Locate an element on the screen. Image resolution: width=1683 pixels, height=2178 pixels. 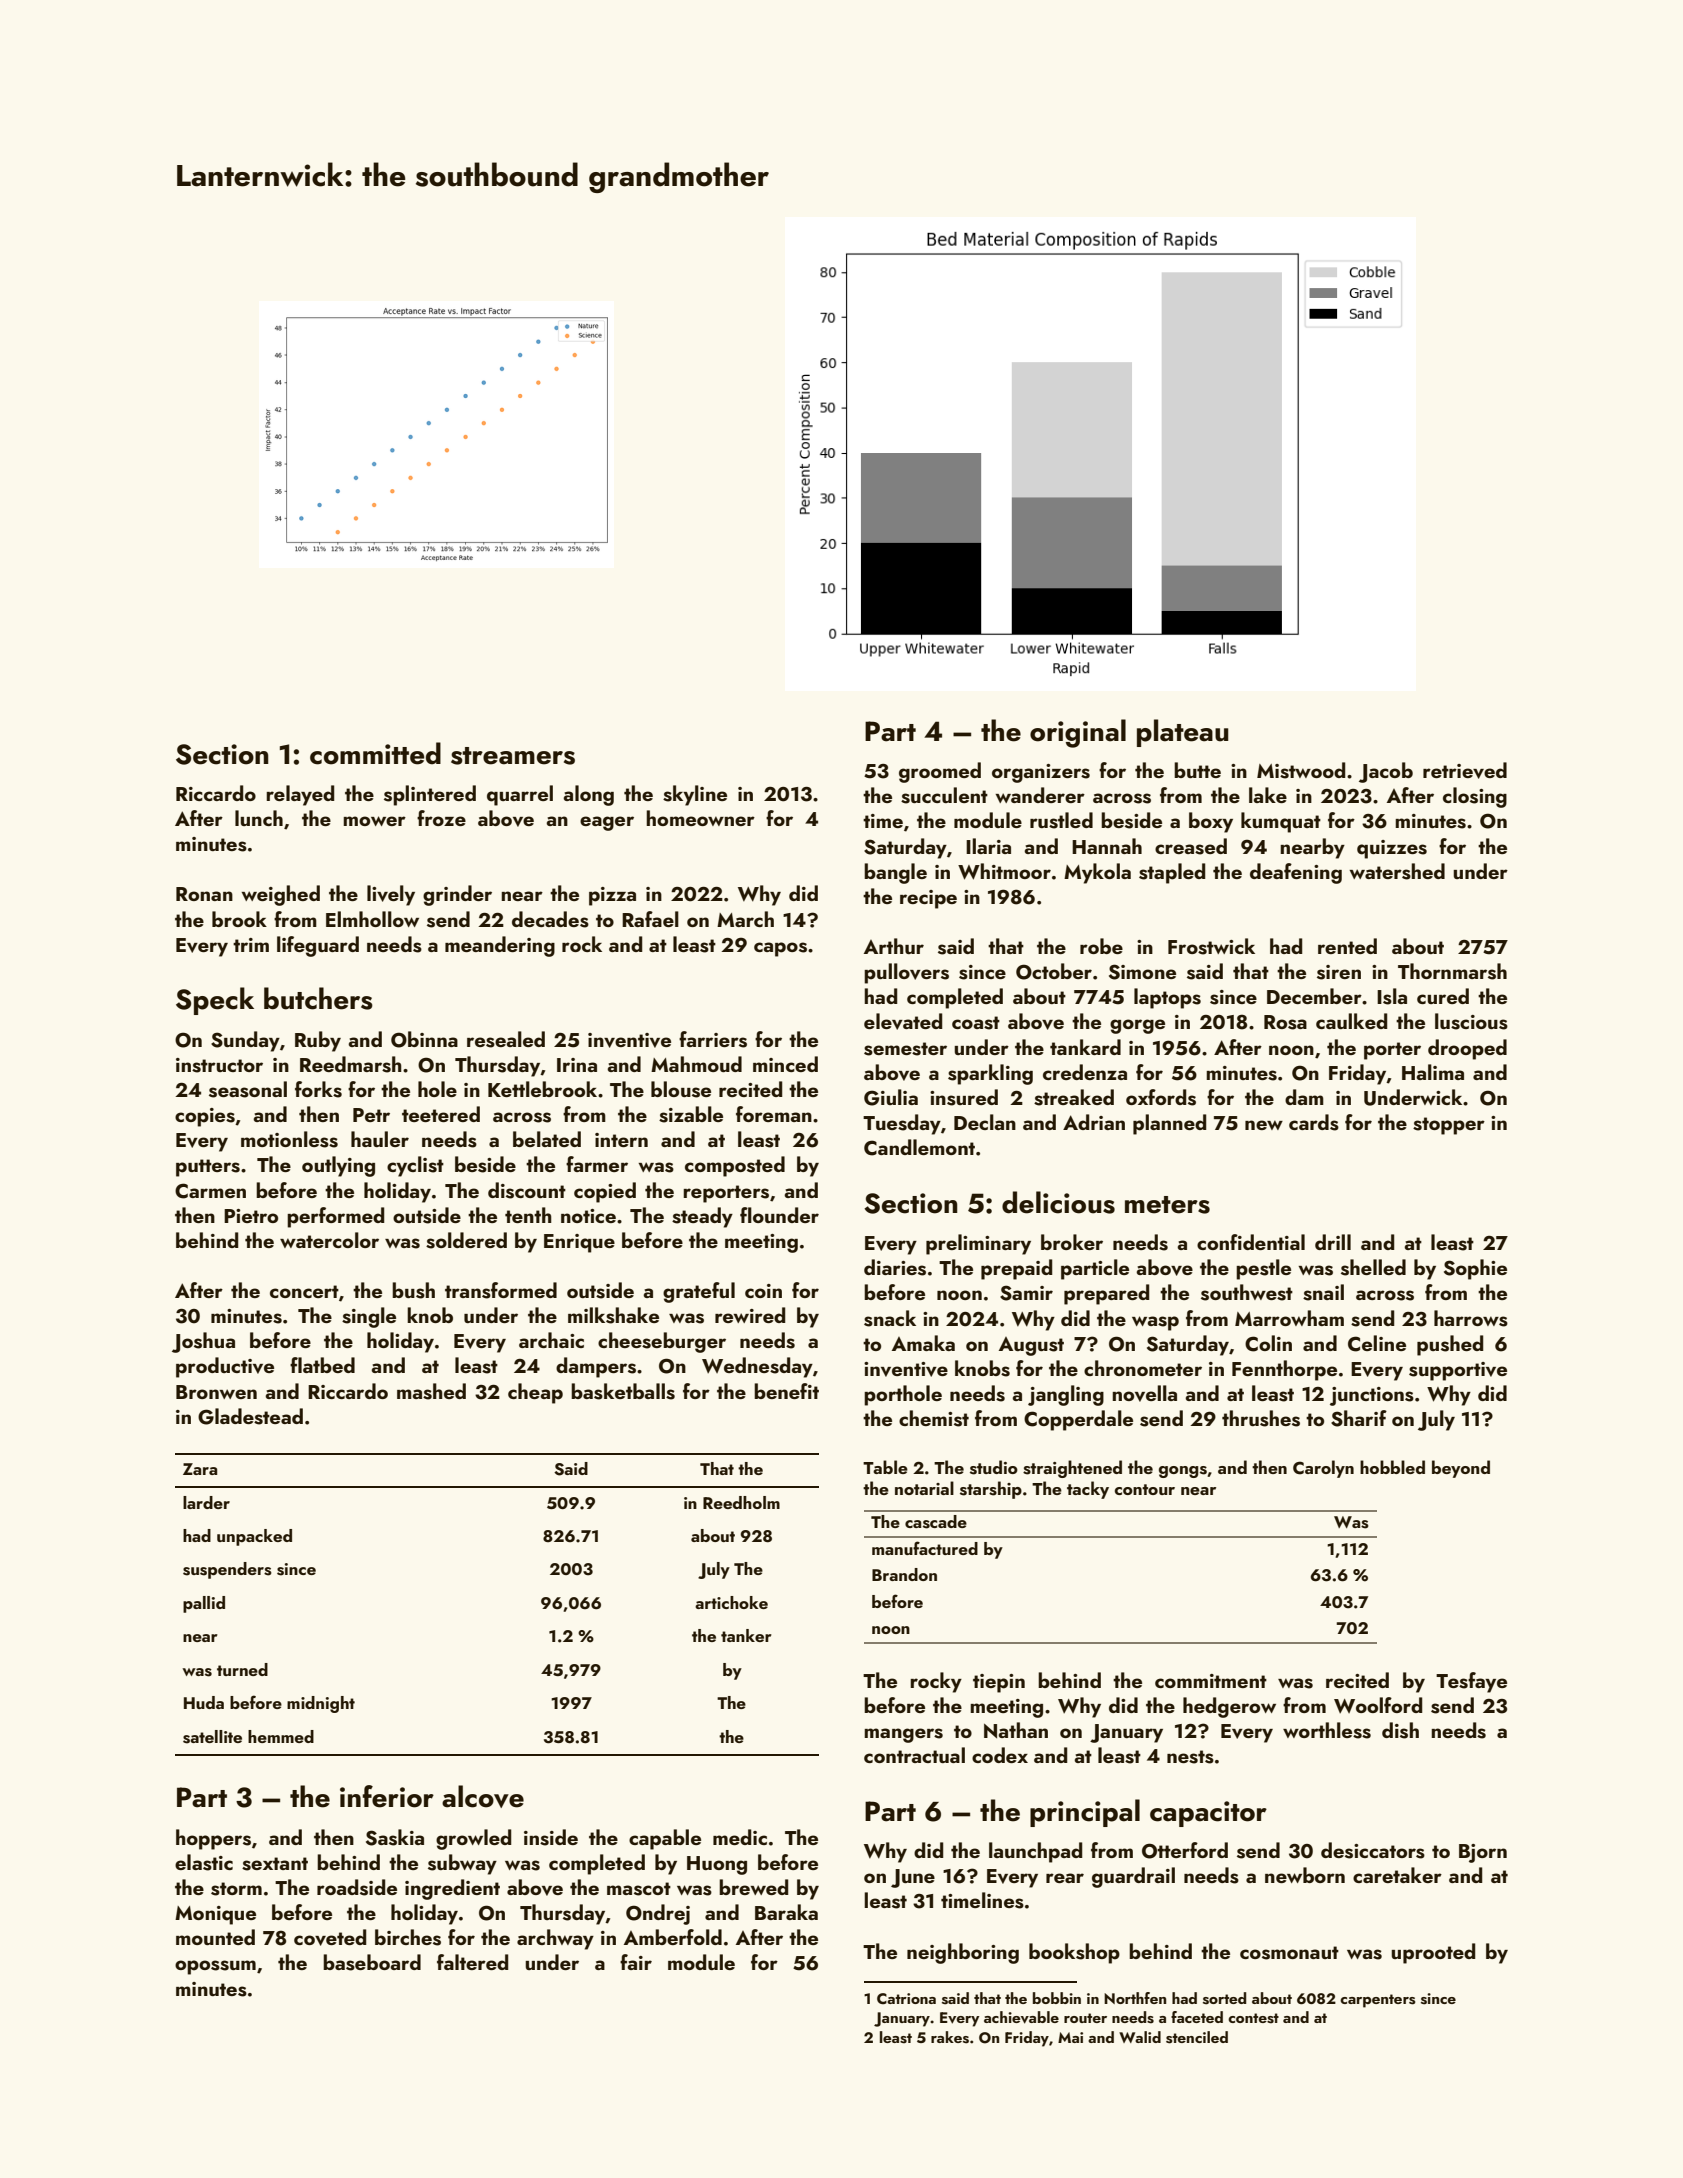
Hannah is located at coordinates (1107, 846).
